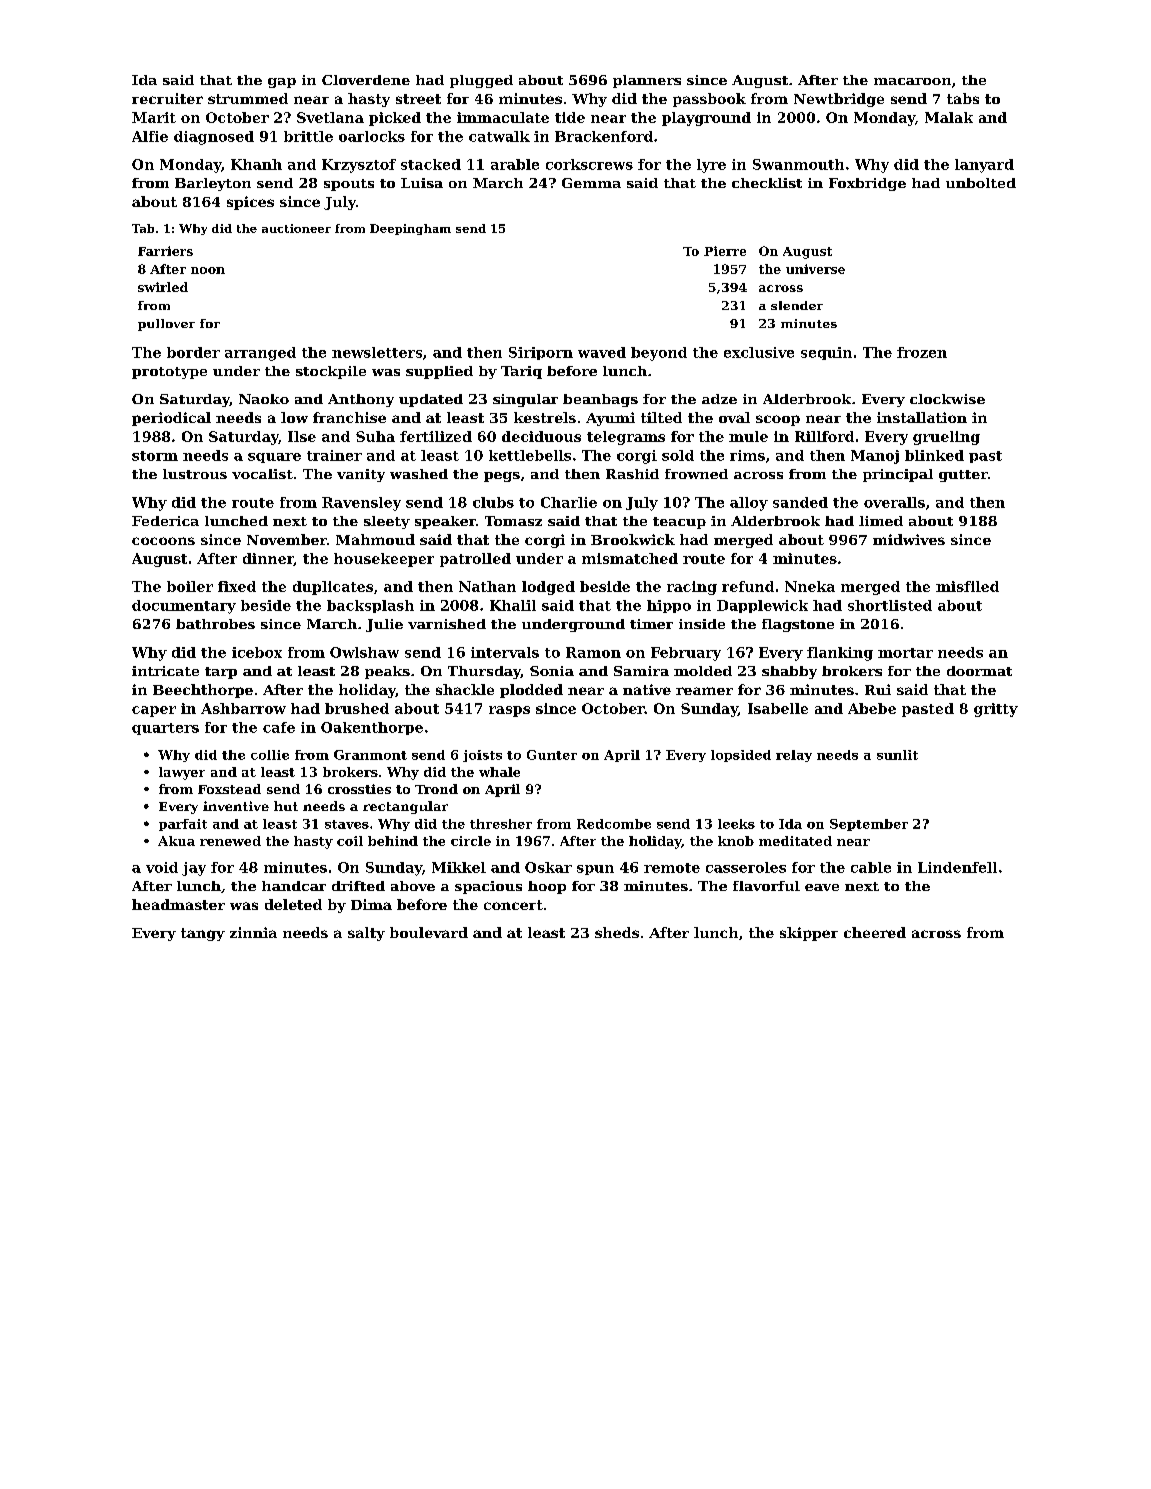 This screenshot has height=1489, width=1151. What do you see at coordinates (387, 522) in the screenshot?
I see `sleety` at bounding box center [387, 522].
